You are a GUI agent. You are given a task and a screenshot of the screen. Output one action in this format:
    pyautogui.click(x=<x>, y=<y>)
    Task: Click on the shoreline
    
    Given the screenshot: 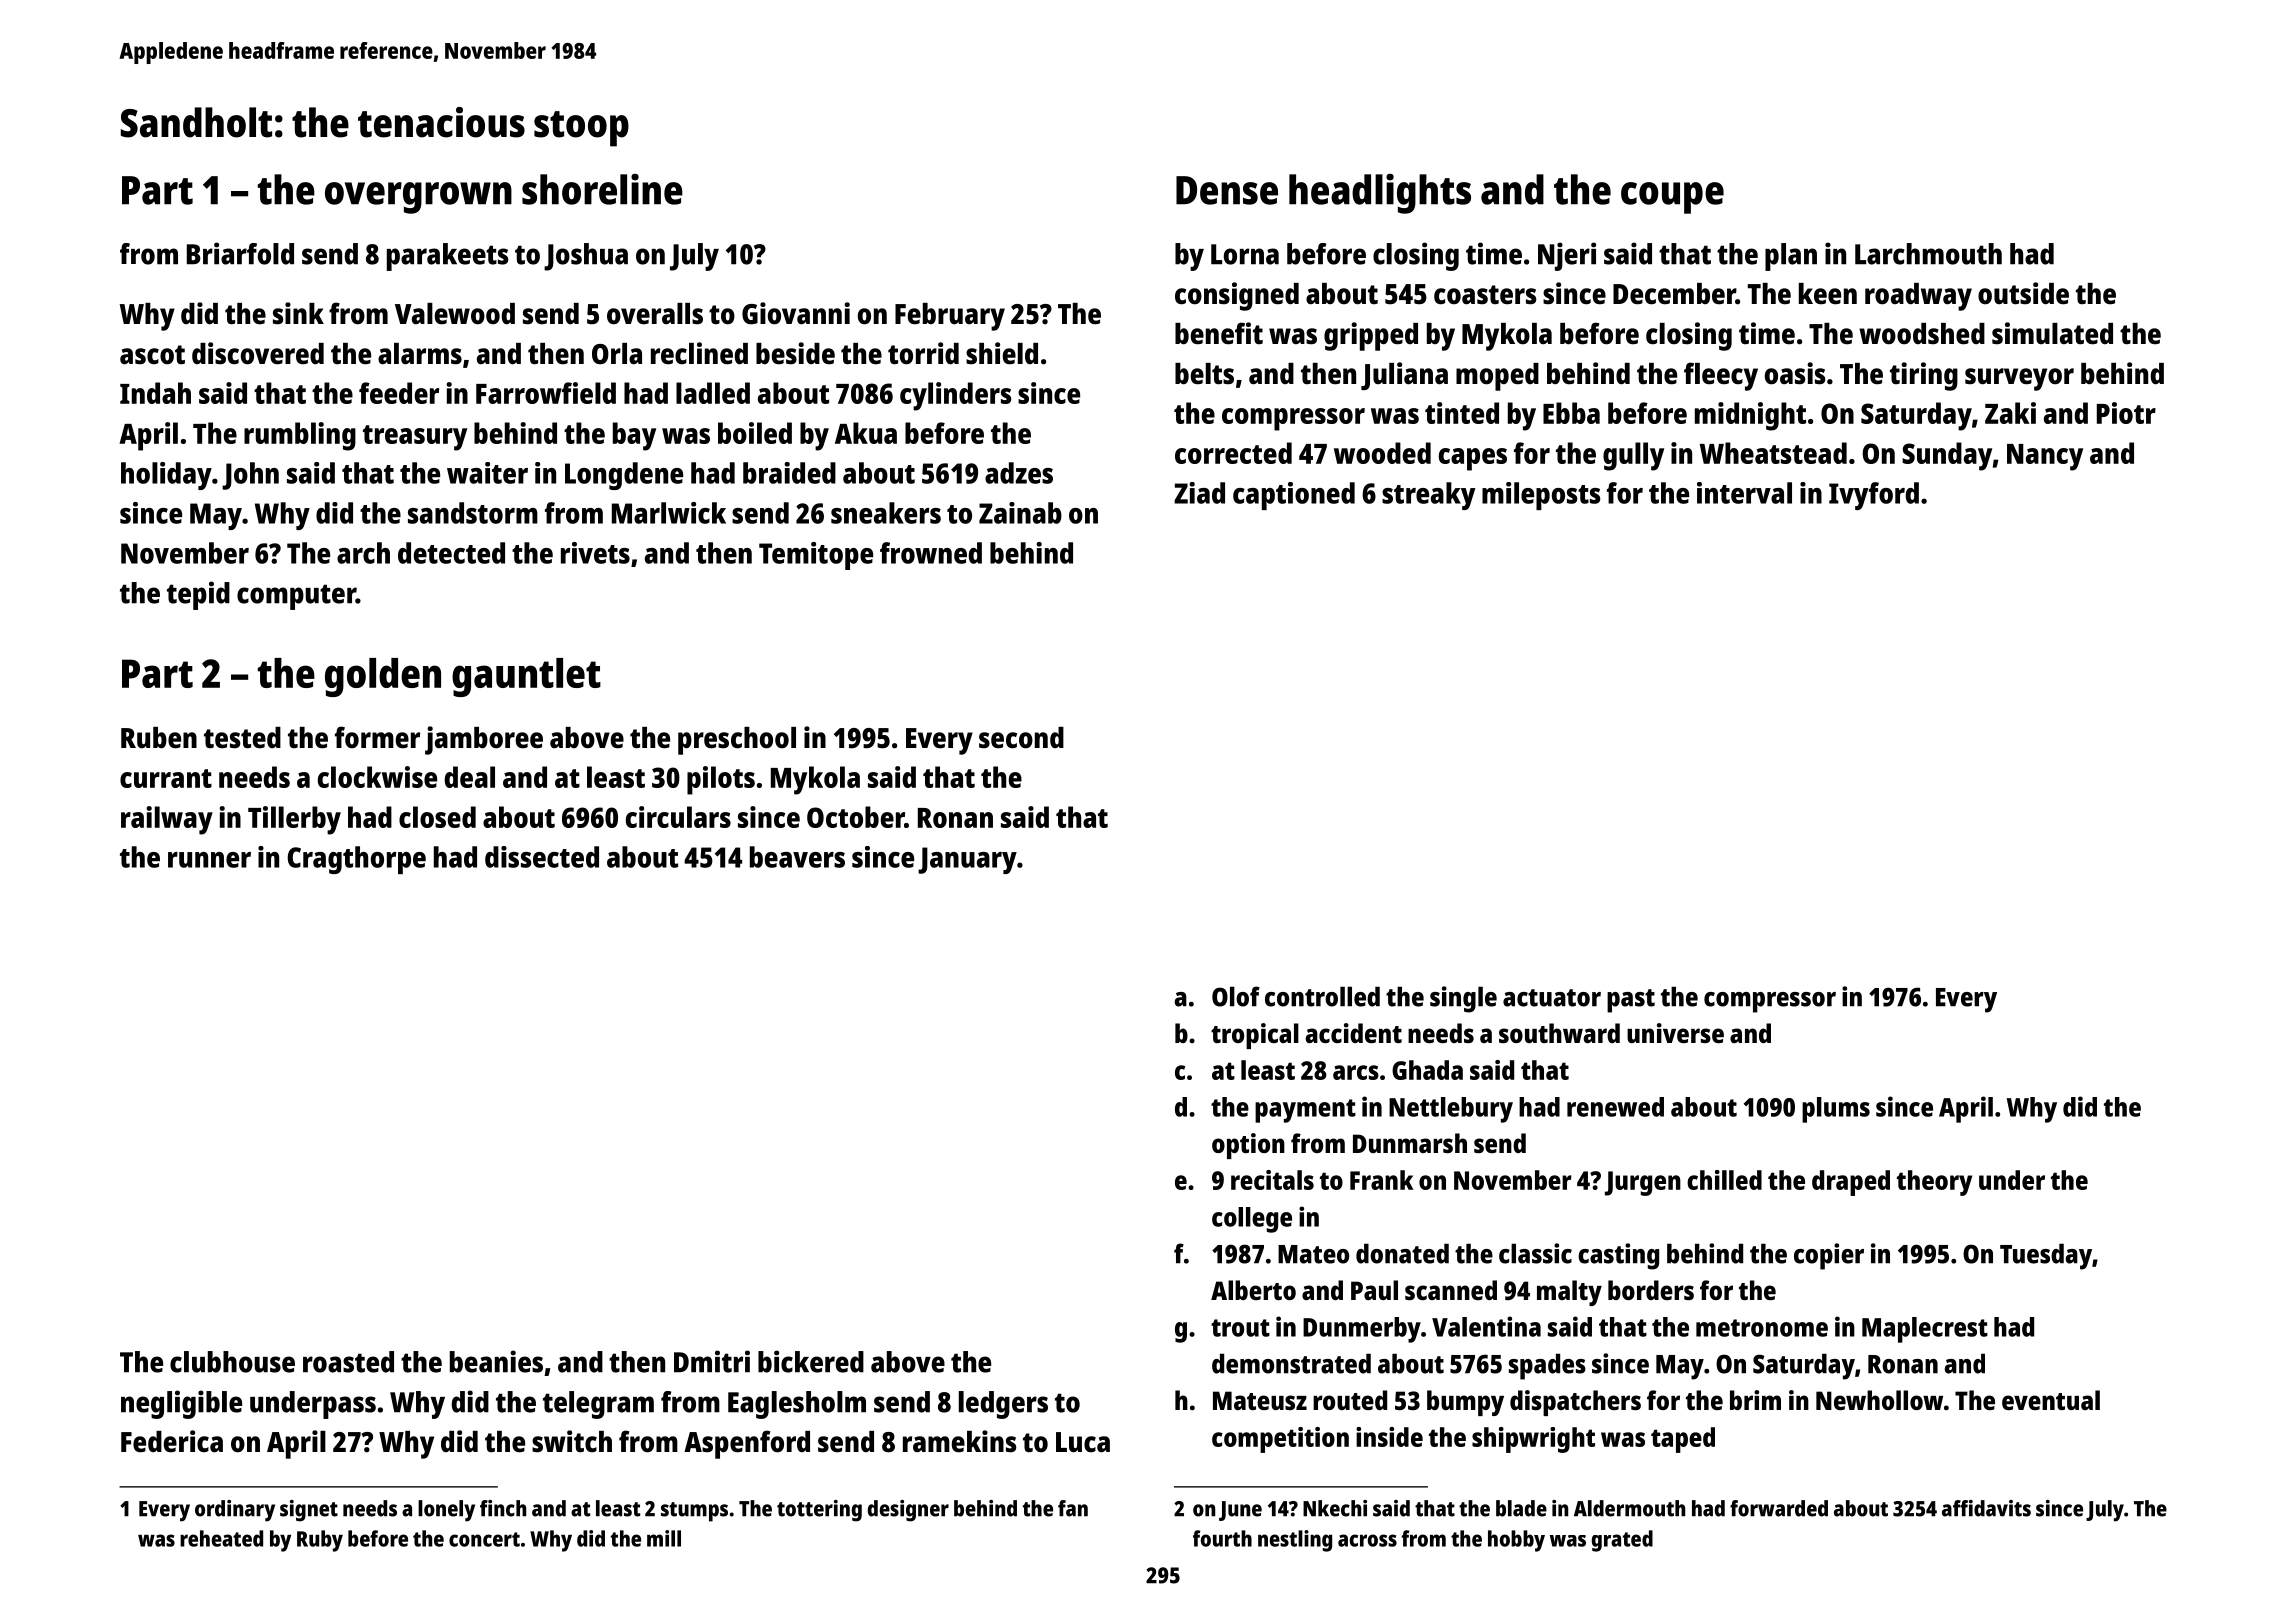 What is the action you would take?
    pyautogui.click(x=602, y=189)
